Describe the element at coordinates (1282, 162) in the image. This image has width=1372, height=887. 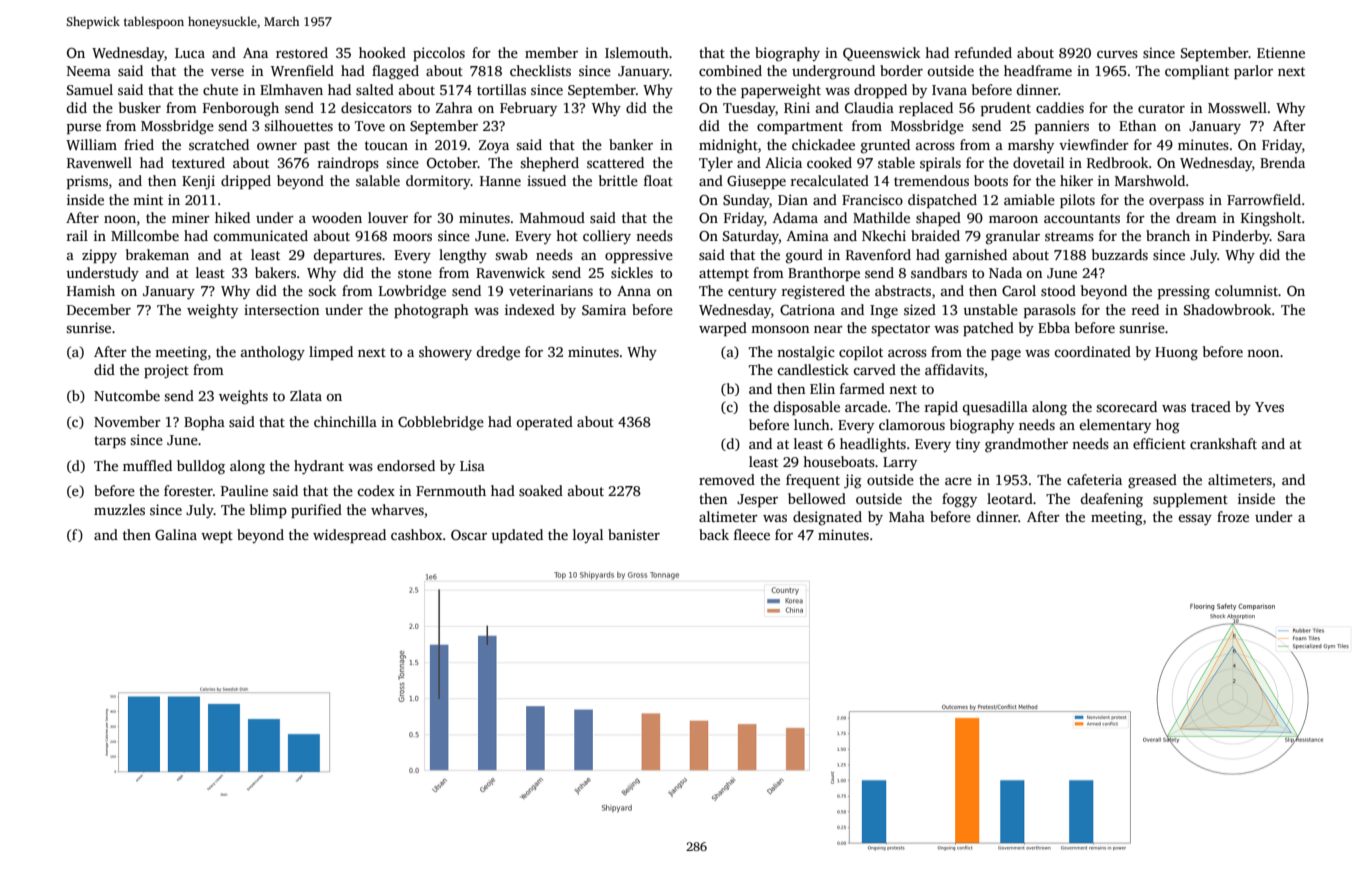
I see `Brenda` at that location.
